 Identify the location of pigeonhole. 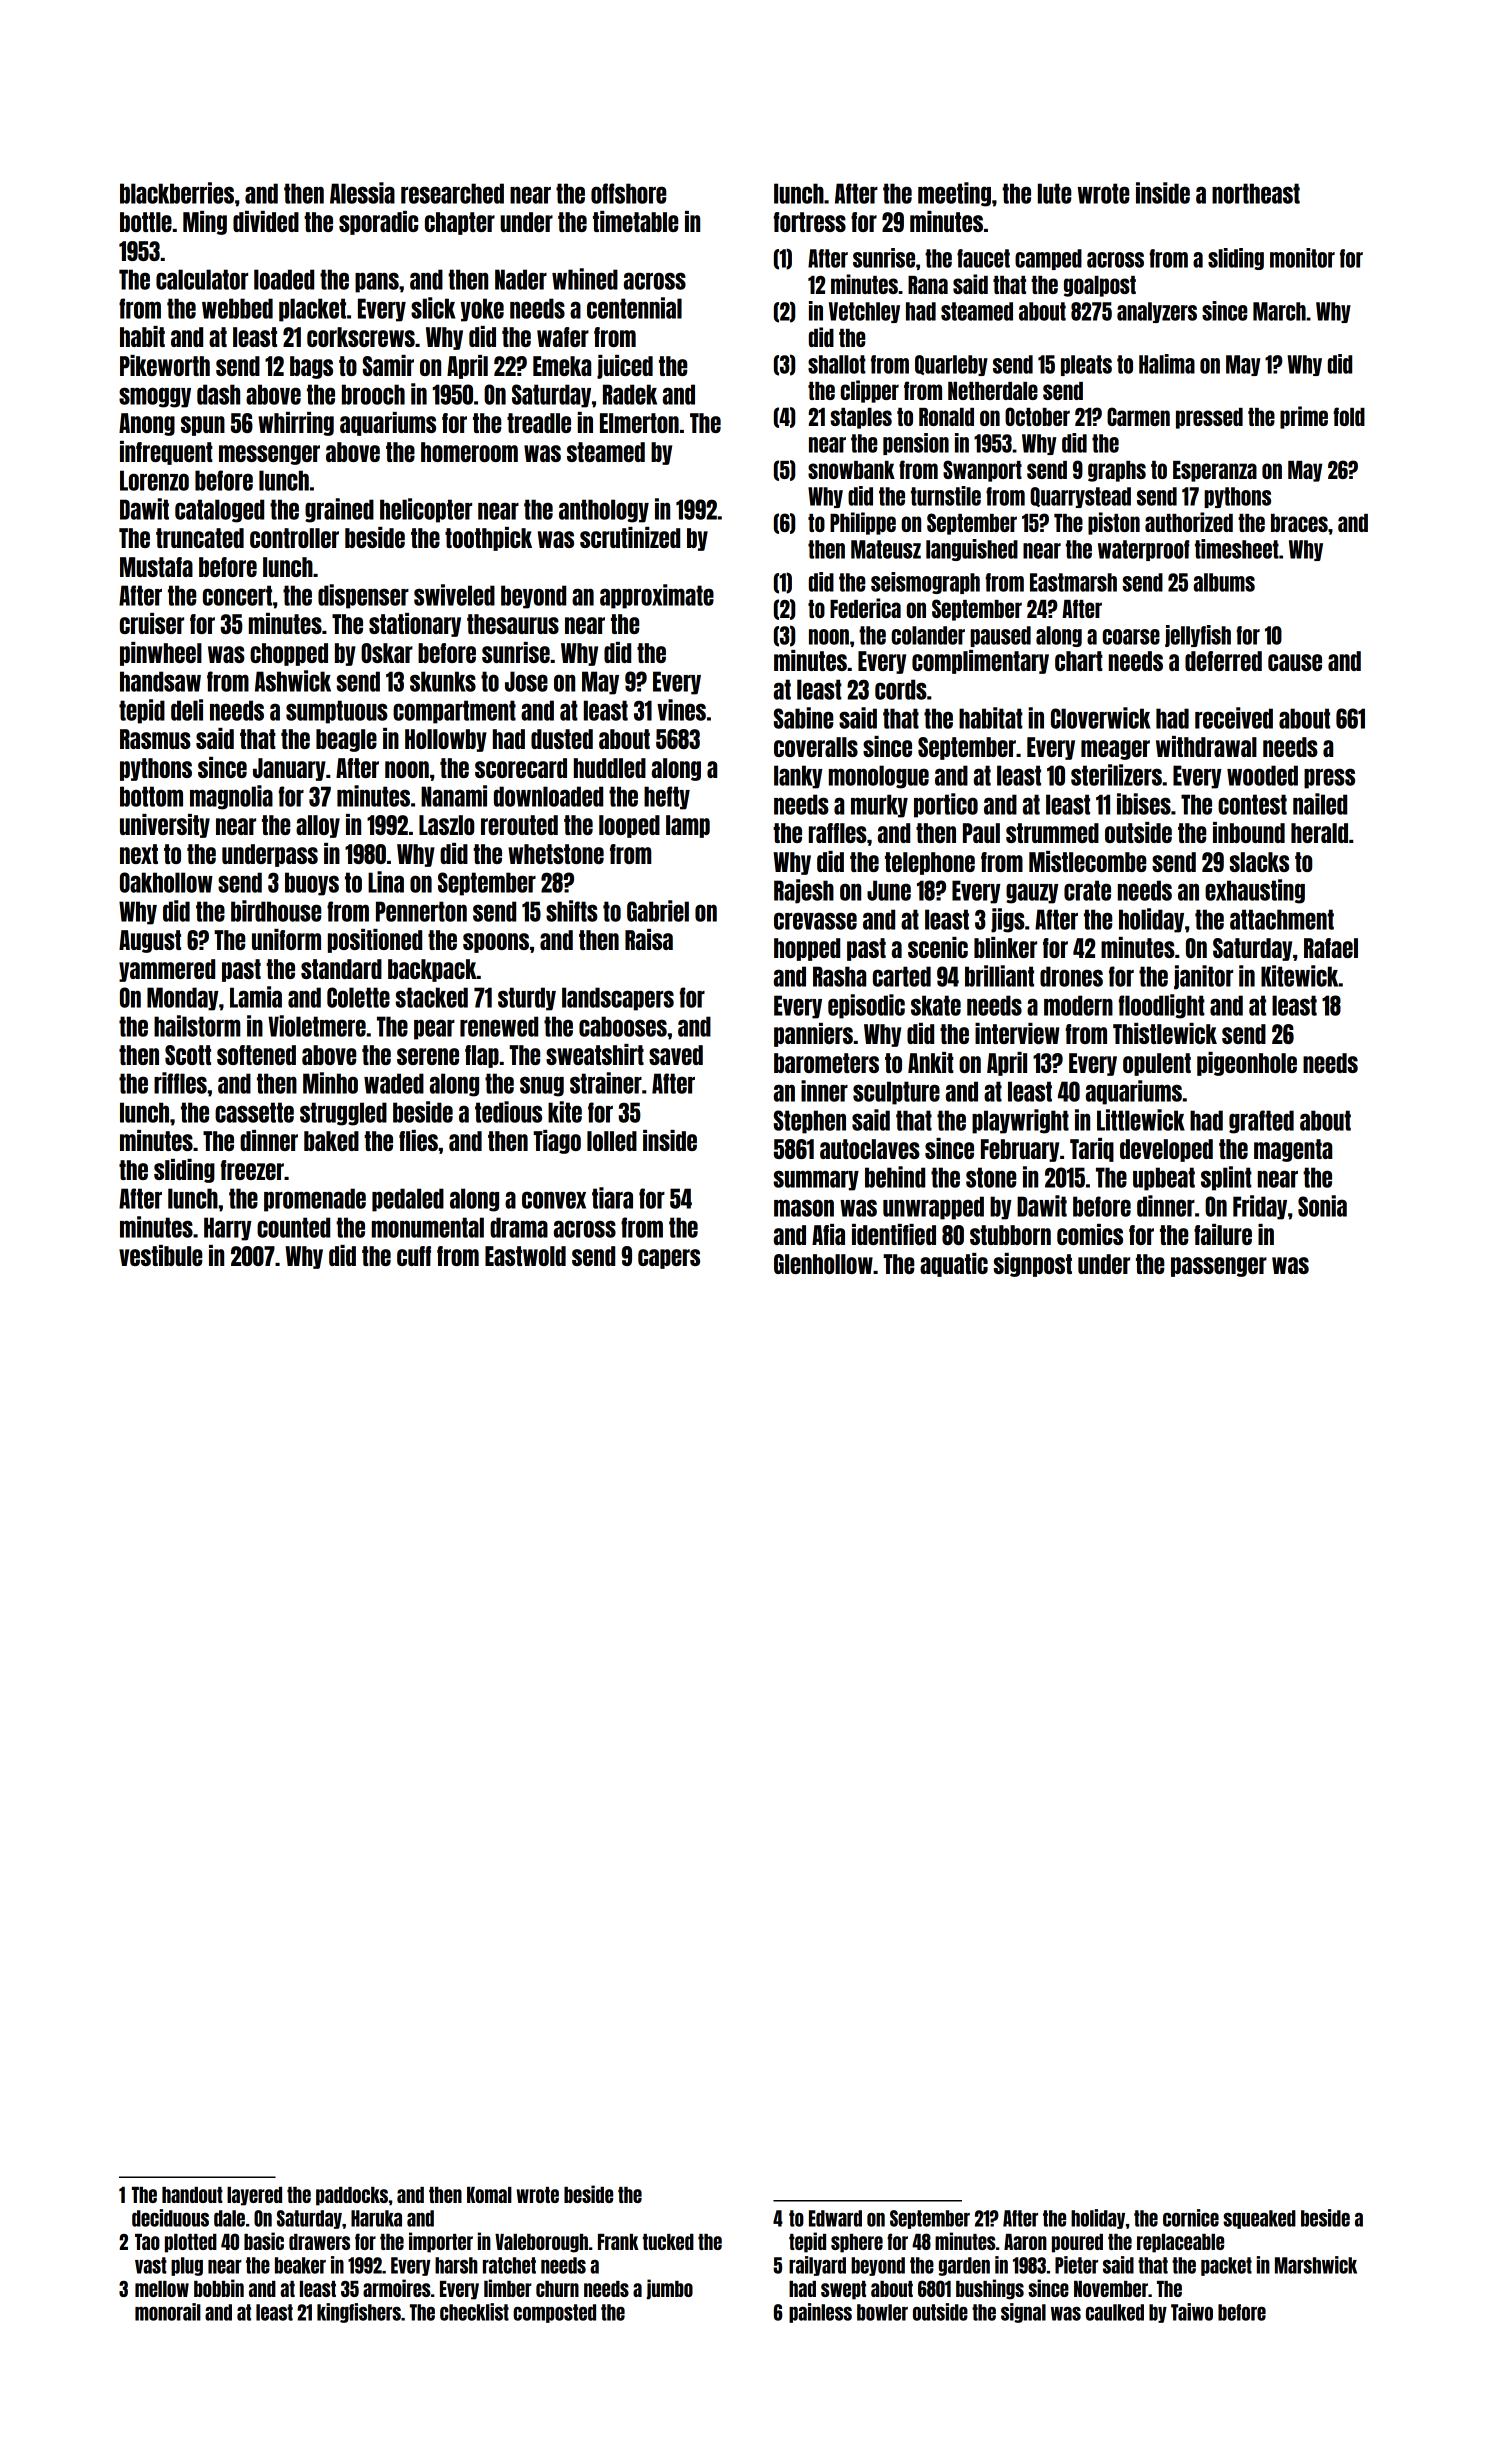
(1247, 1064).
